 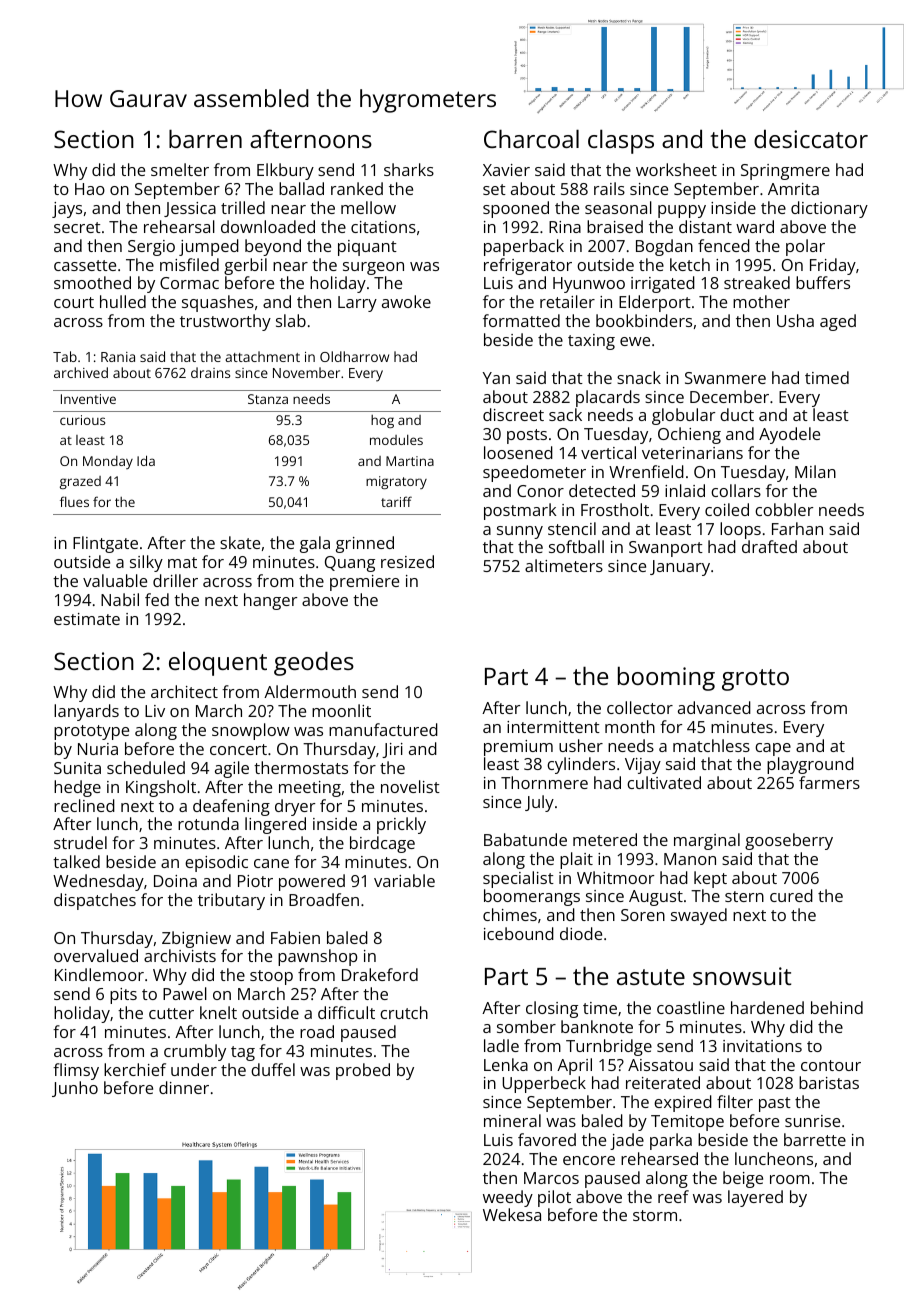 What do you see at coordinates (531, 138) in the page?
I see `Charcoal` at bounding box center [531, 138].
